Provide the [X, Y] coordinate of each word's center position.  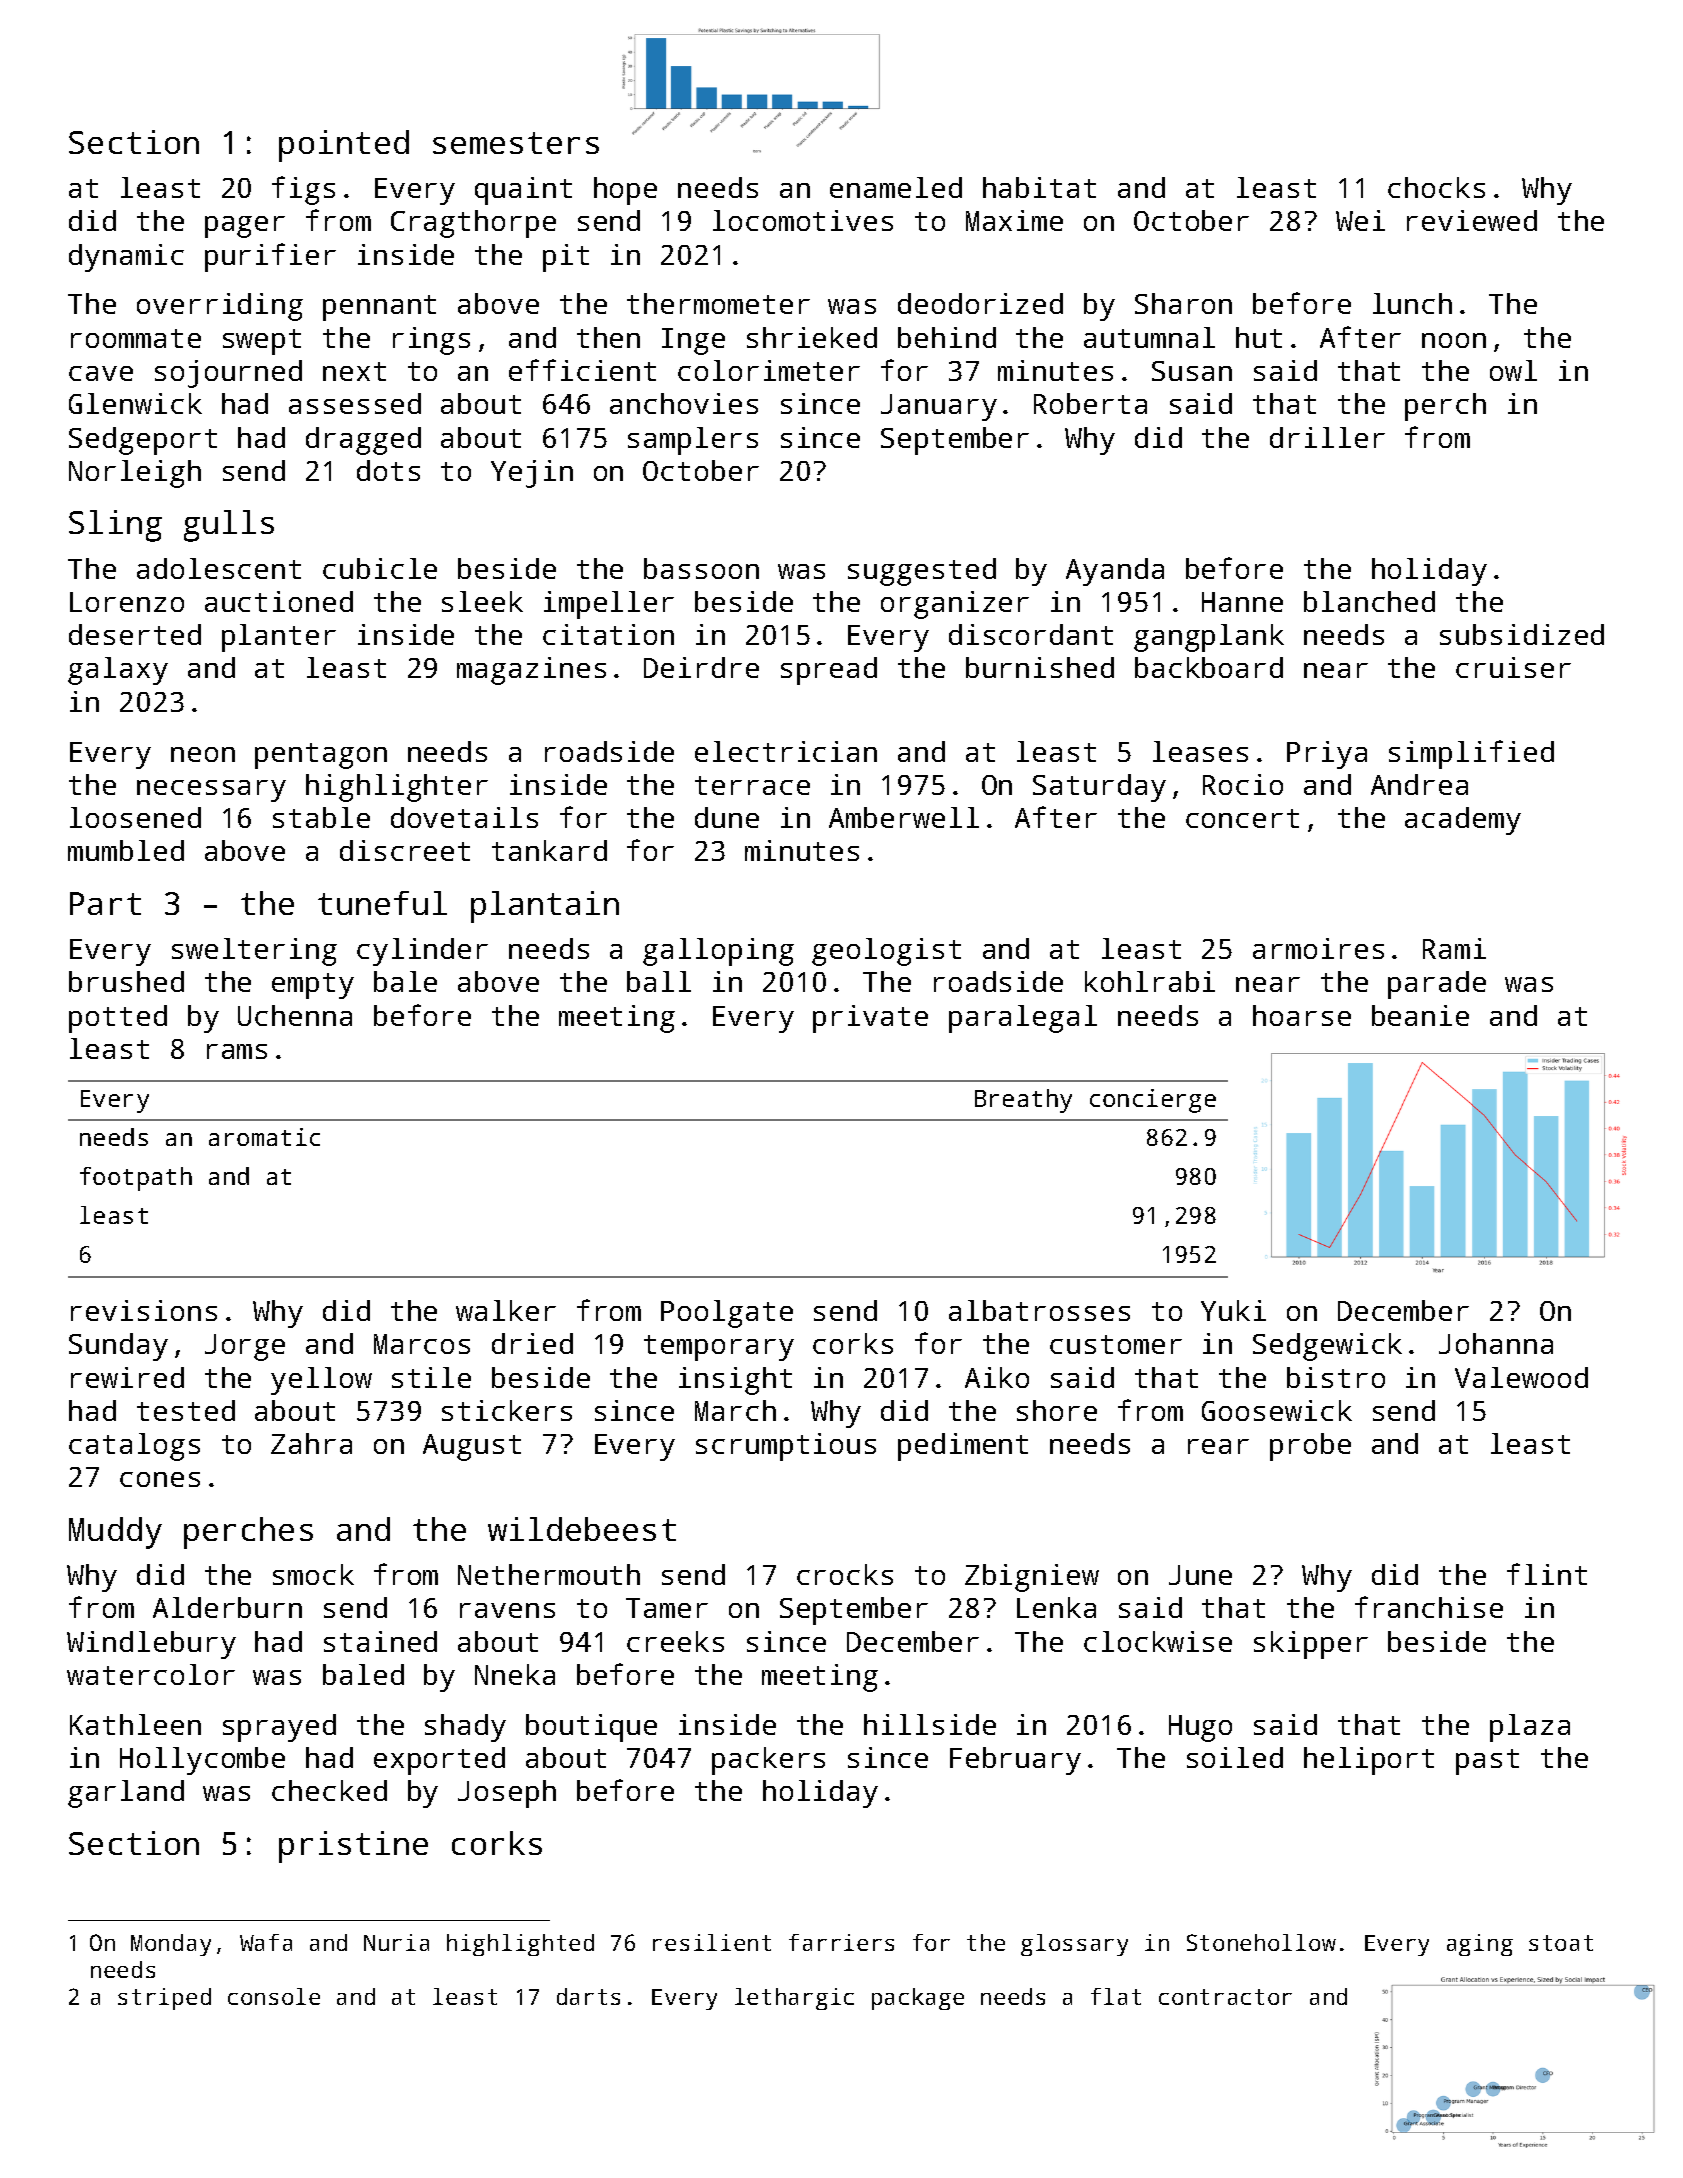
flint [1547, 1574]
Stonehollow [1261, 1942]
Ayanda [1115, 572]
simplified [1471, 754]
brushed [126, 981]
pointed [344, 146]
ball [659, 981]
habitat [1039, 187]
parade [1437, 985]
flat [1116, 1996]
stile [431, 1377]
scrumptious [786, 1447]
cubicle [380, 568]
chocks [1436, 187]
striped [164, 1999]
